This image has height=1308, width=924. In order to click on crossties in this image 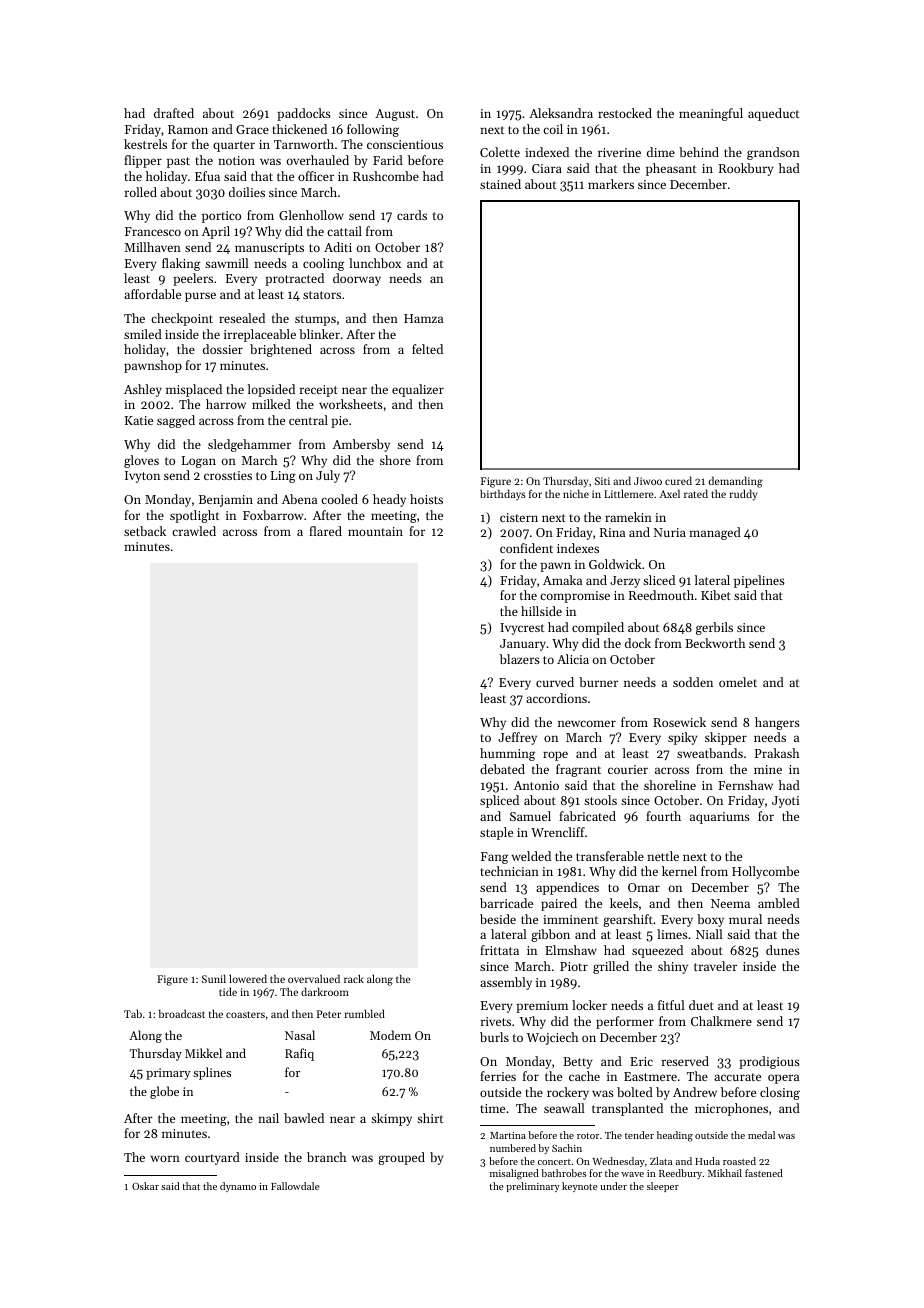, I will do `click(228, 475)`.
